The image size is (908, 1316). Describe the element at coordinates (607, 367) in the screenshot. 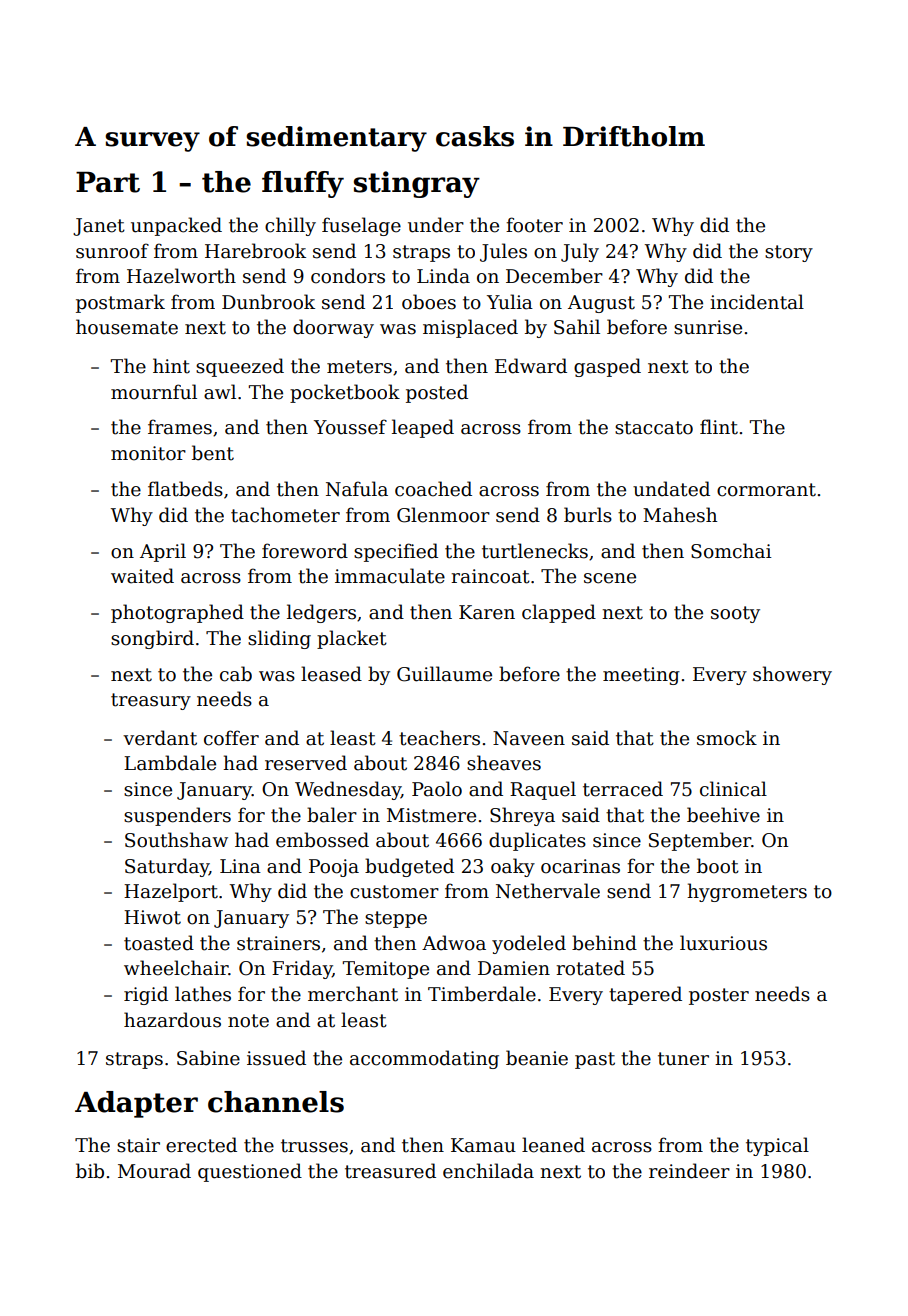

I see `gasped` at that location.
